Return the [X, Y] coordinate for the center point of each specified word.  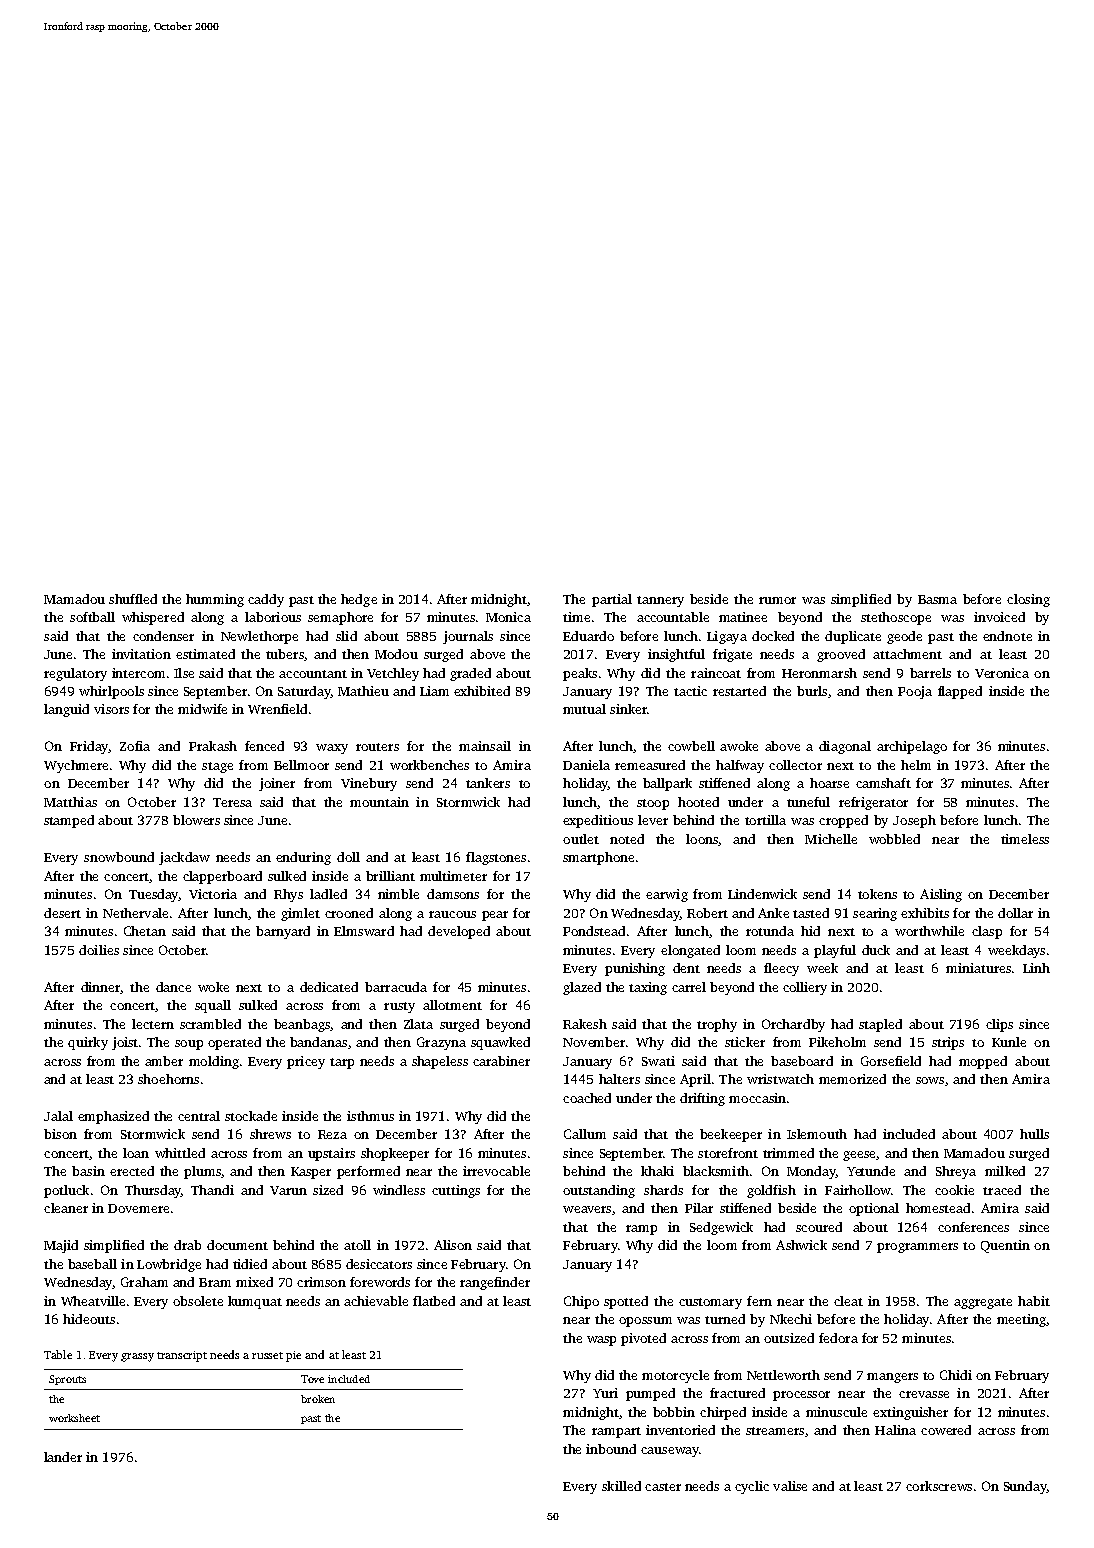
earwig [667, 895]
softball [92, 617]
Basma [937, 599]
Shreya [956, 1172]
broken [318, 1399]
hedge [359, 600]
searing [875, 914]
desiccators [379, 1264]
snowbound [119, 857]
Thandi [212, 1190]
